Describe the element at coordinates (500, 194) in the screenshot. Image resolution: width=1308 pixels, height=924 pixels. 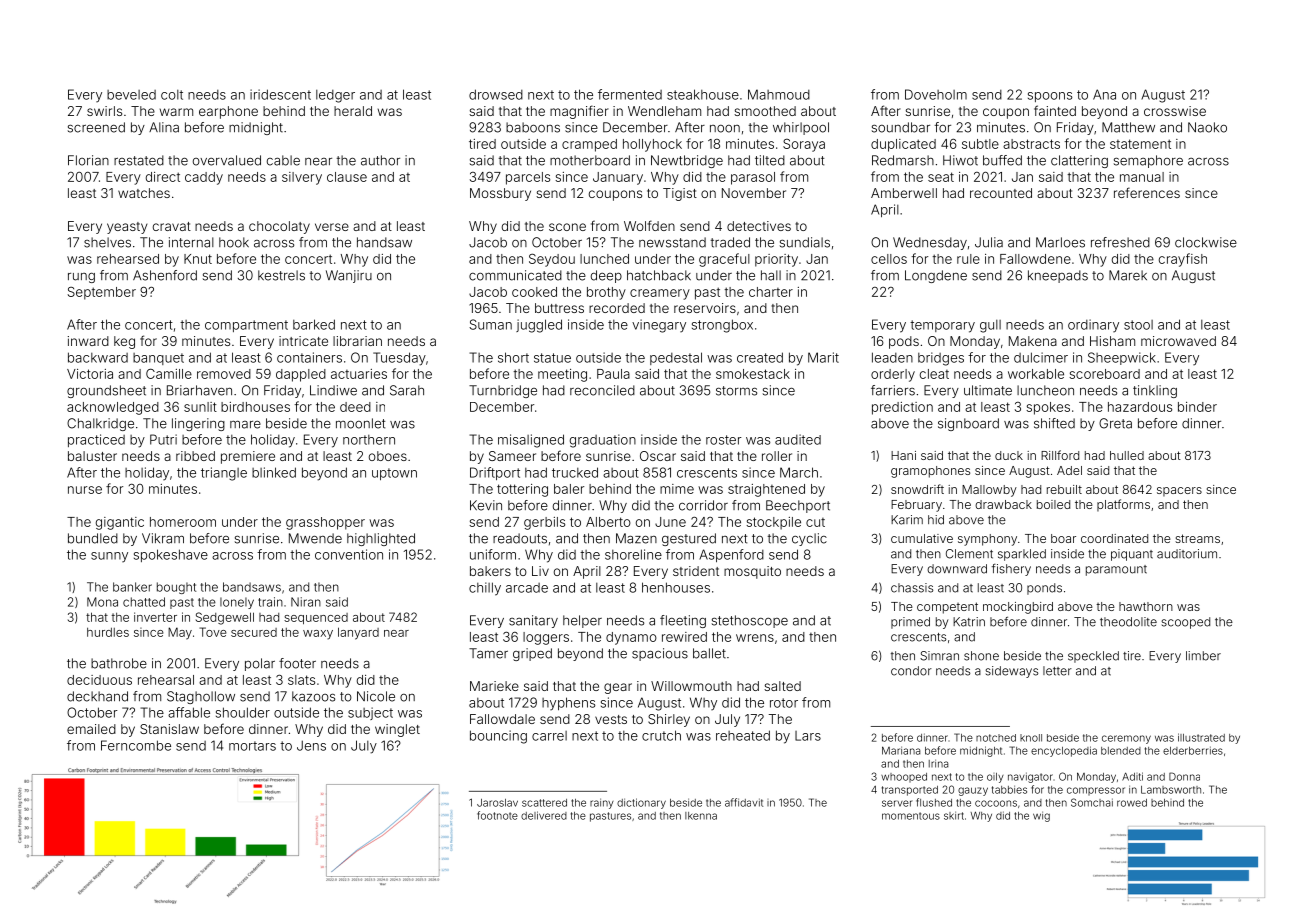
I see `Mossbury` at that location.
